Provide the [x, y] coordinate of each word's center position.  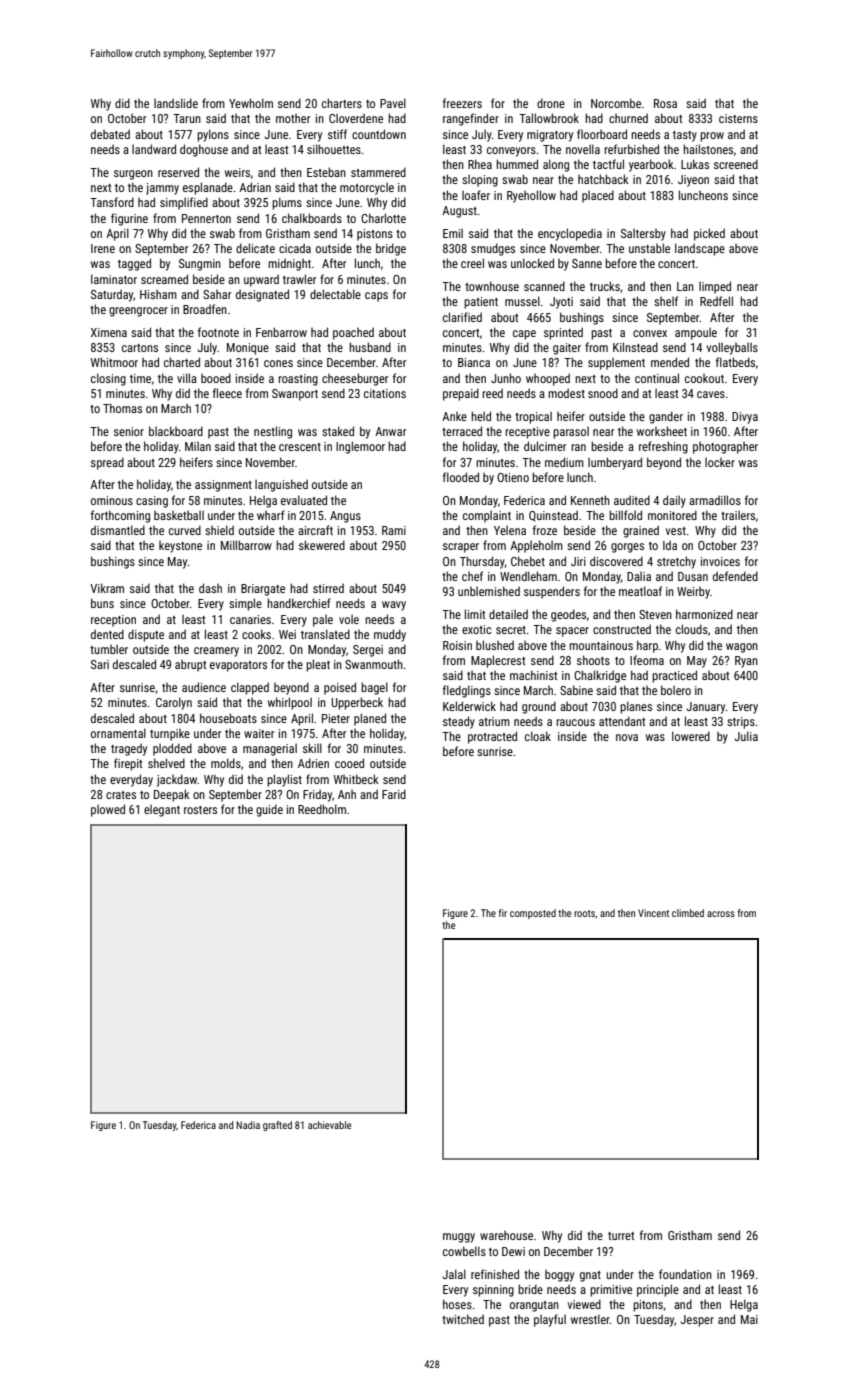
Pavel [393, 103]
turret [621, 1236]
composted [533, 914]
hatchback [603, 179]
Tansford [112, 202]
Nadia [248, 1125]
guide [269, 810]
